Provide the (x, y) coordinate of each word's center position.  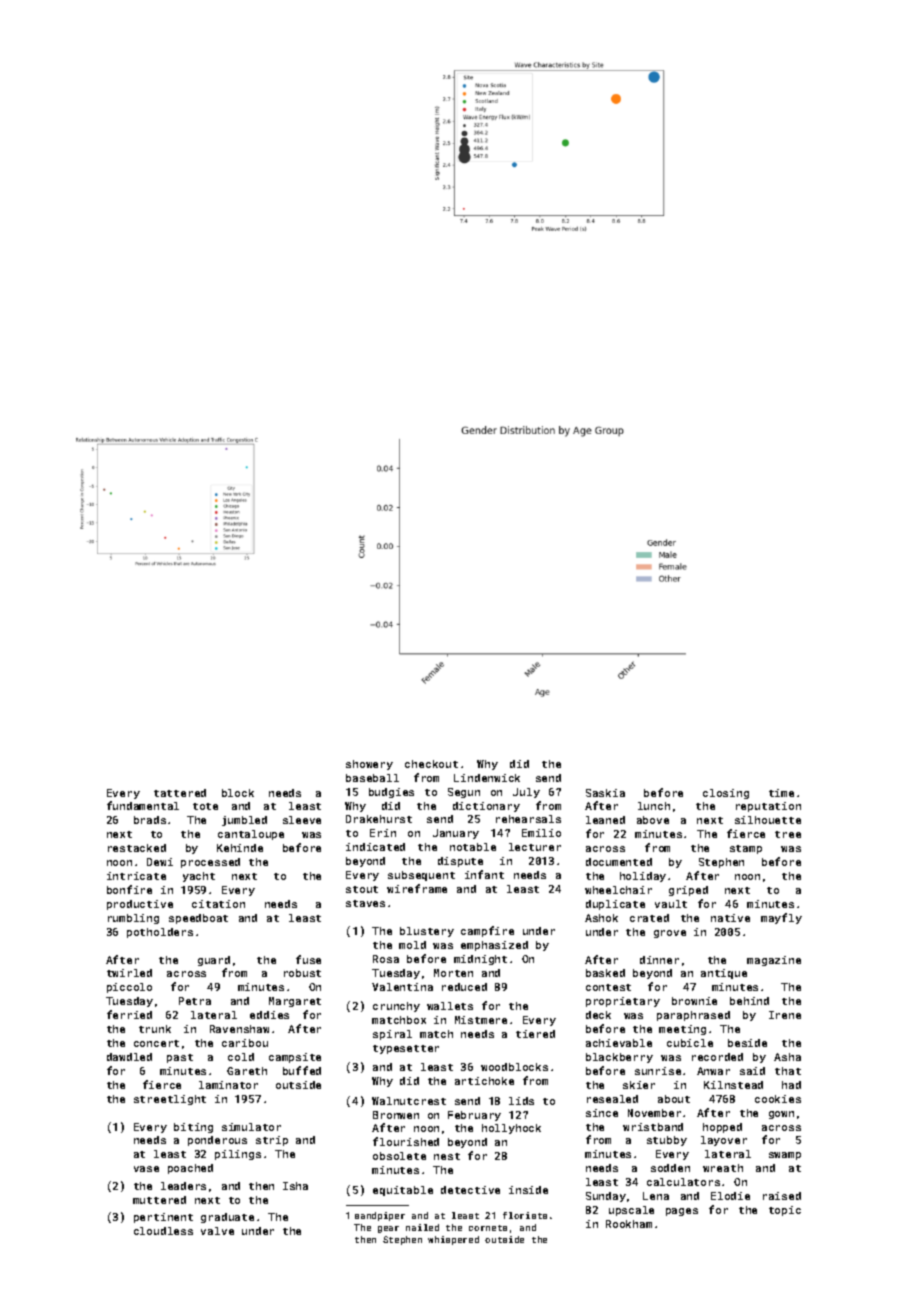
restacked (137, 848)
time (781, 793)
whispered (453, 1240)
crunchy (396, 1007)
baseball (372, 778)
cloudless (163, 1231)
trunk (155, 1029)
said (752, 1071)
